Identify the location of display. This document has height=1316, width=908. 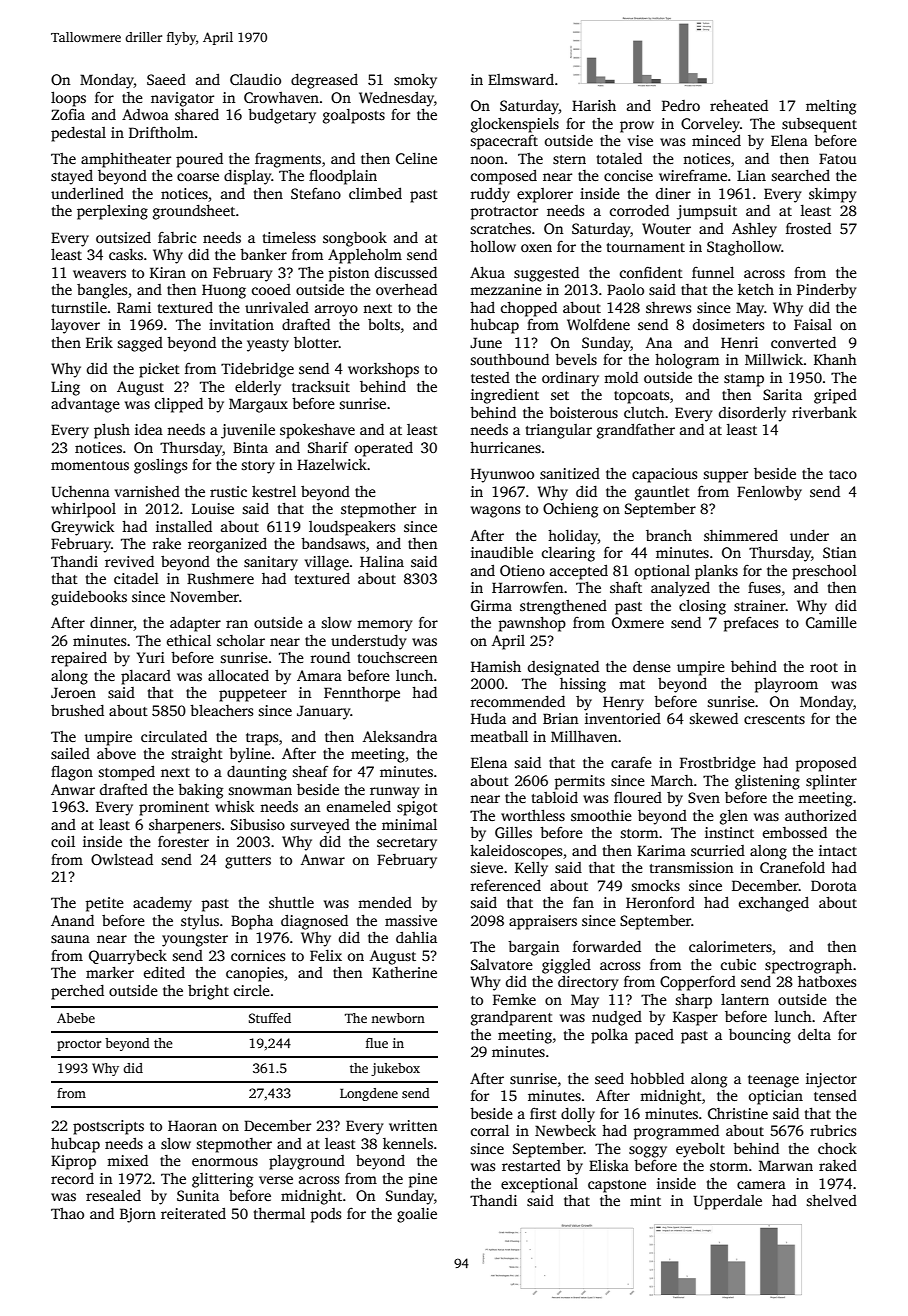
(248, 177).
